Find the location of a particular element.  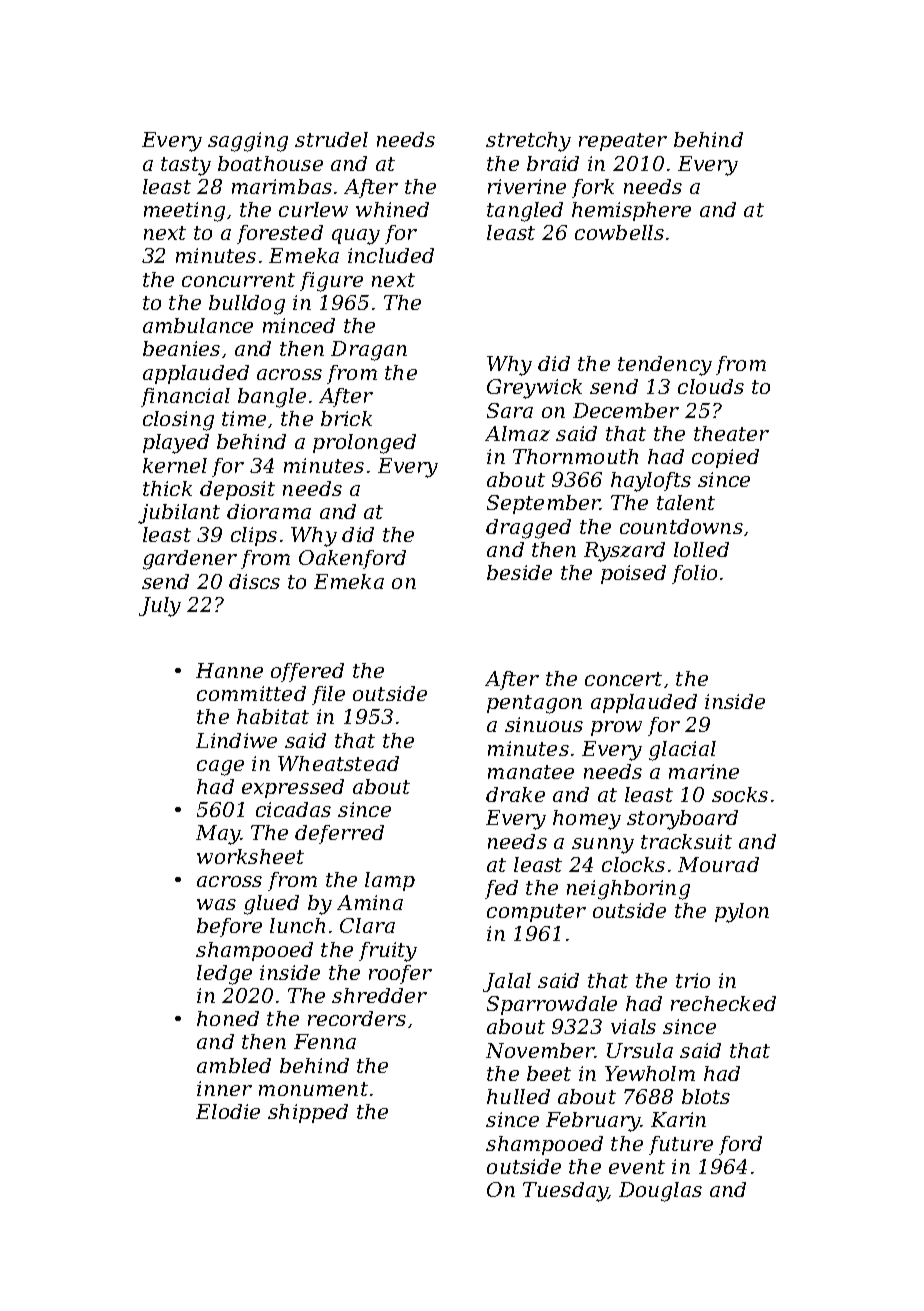

neighboring is located at coordinates (628, 890).
